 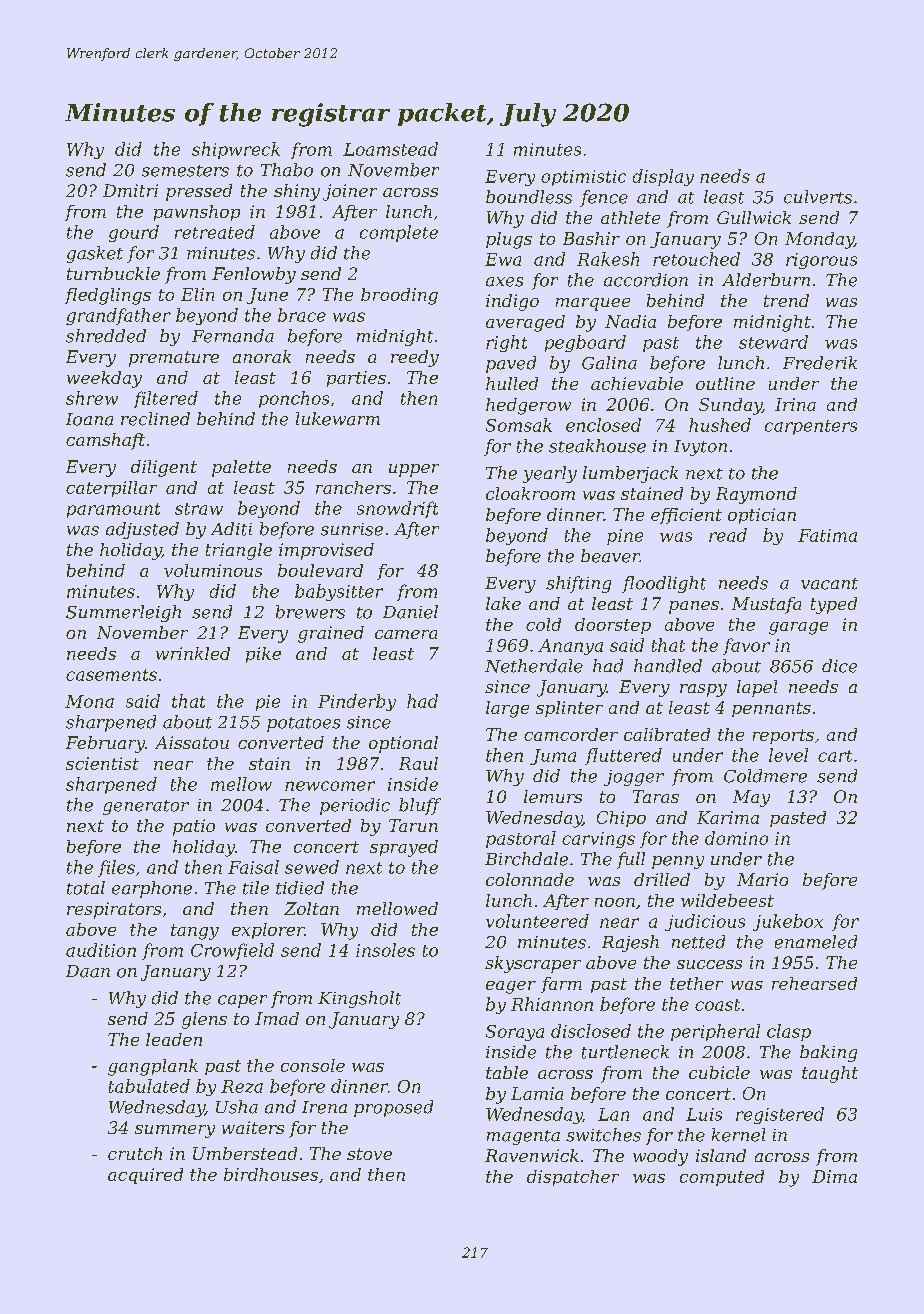 I want to click on peripheral, so click(x=715, y=1032).
